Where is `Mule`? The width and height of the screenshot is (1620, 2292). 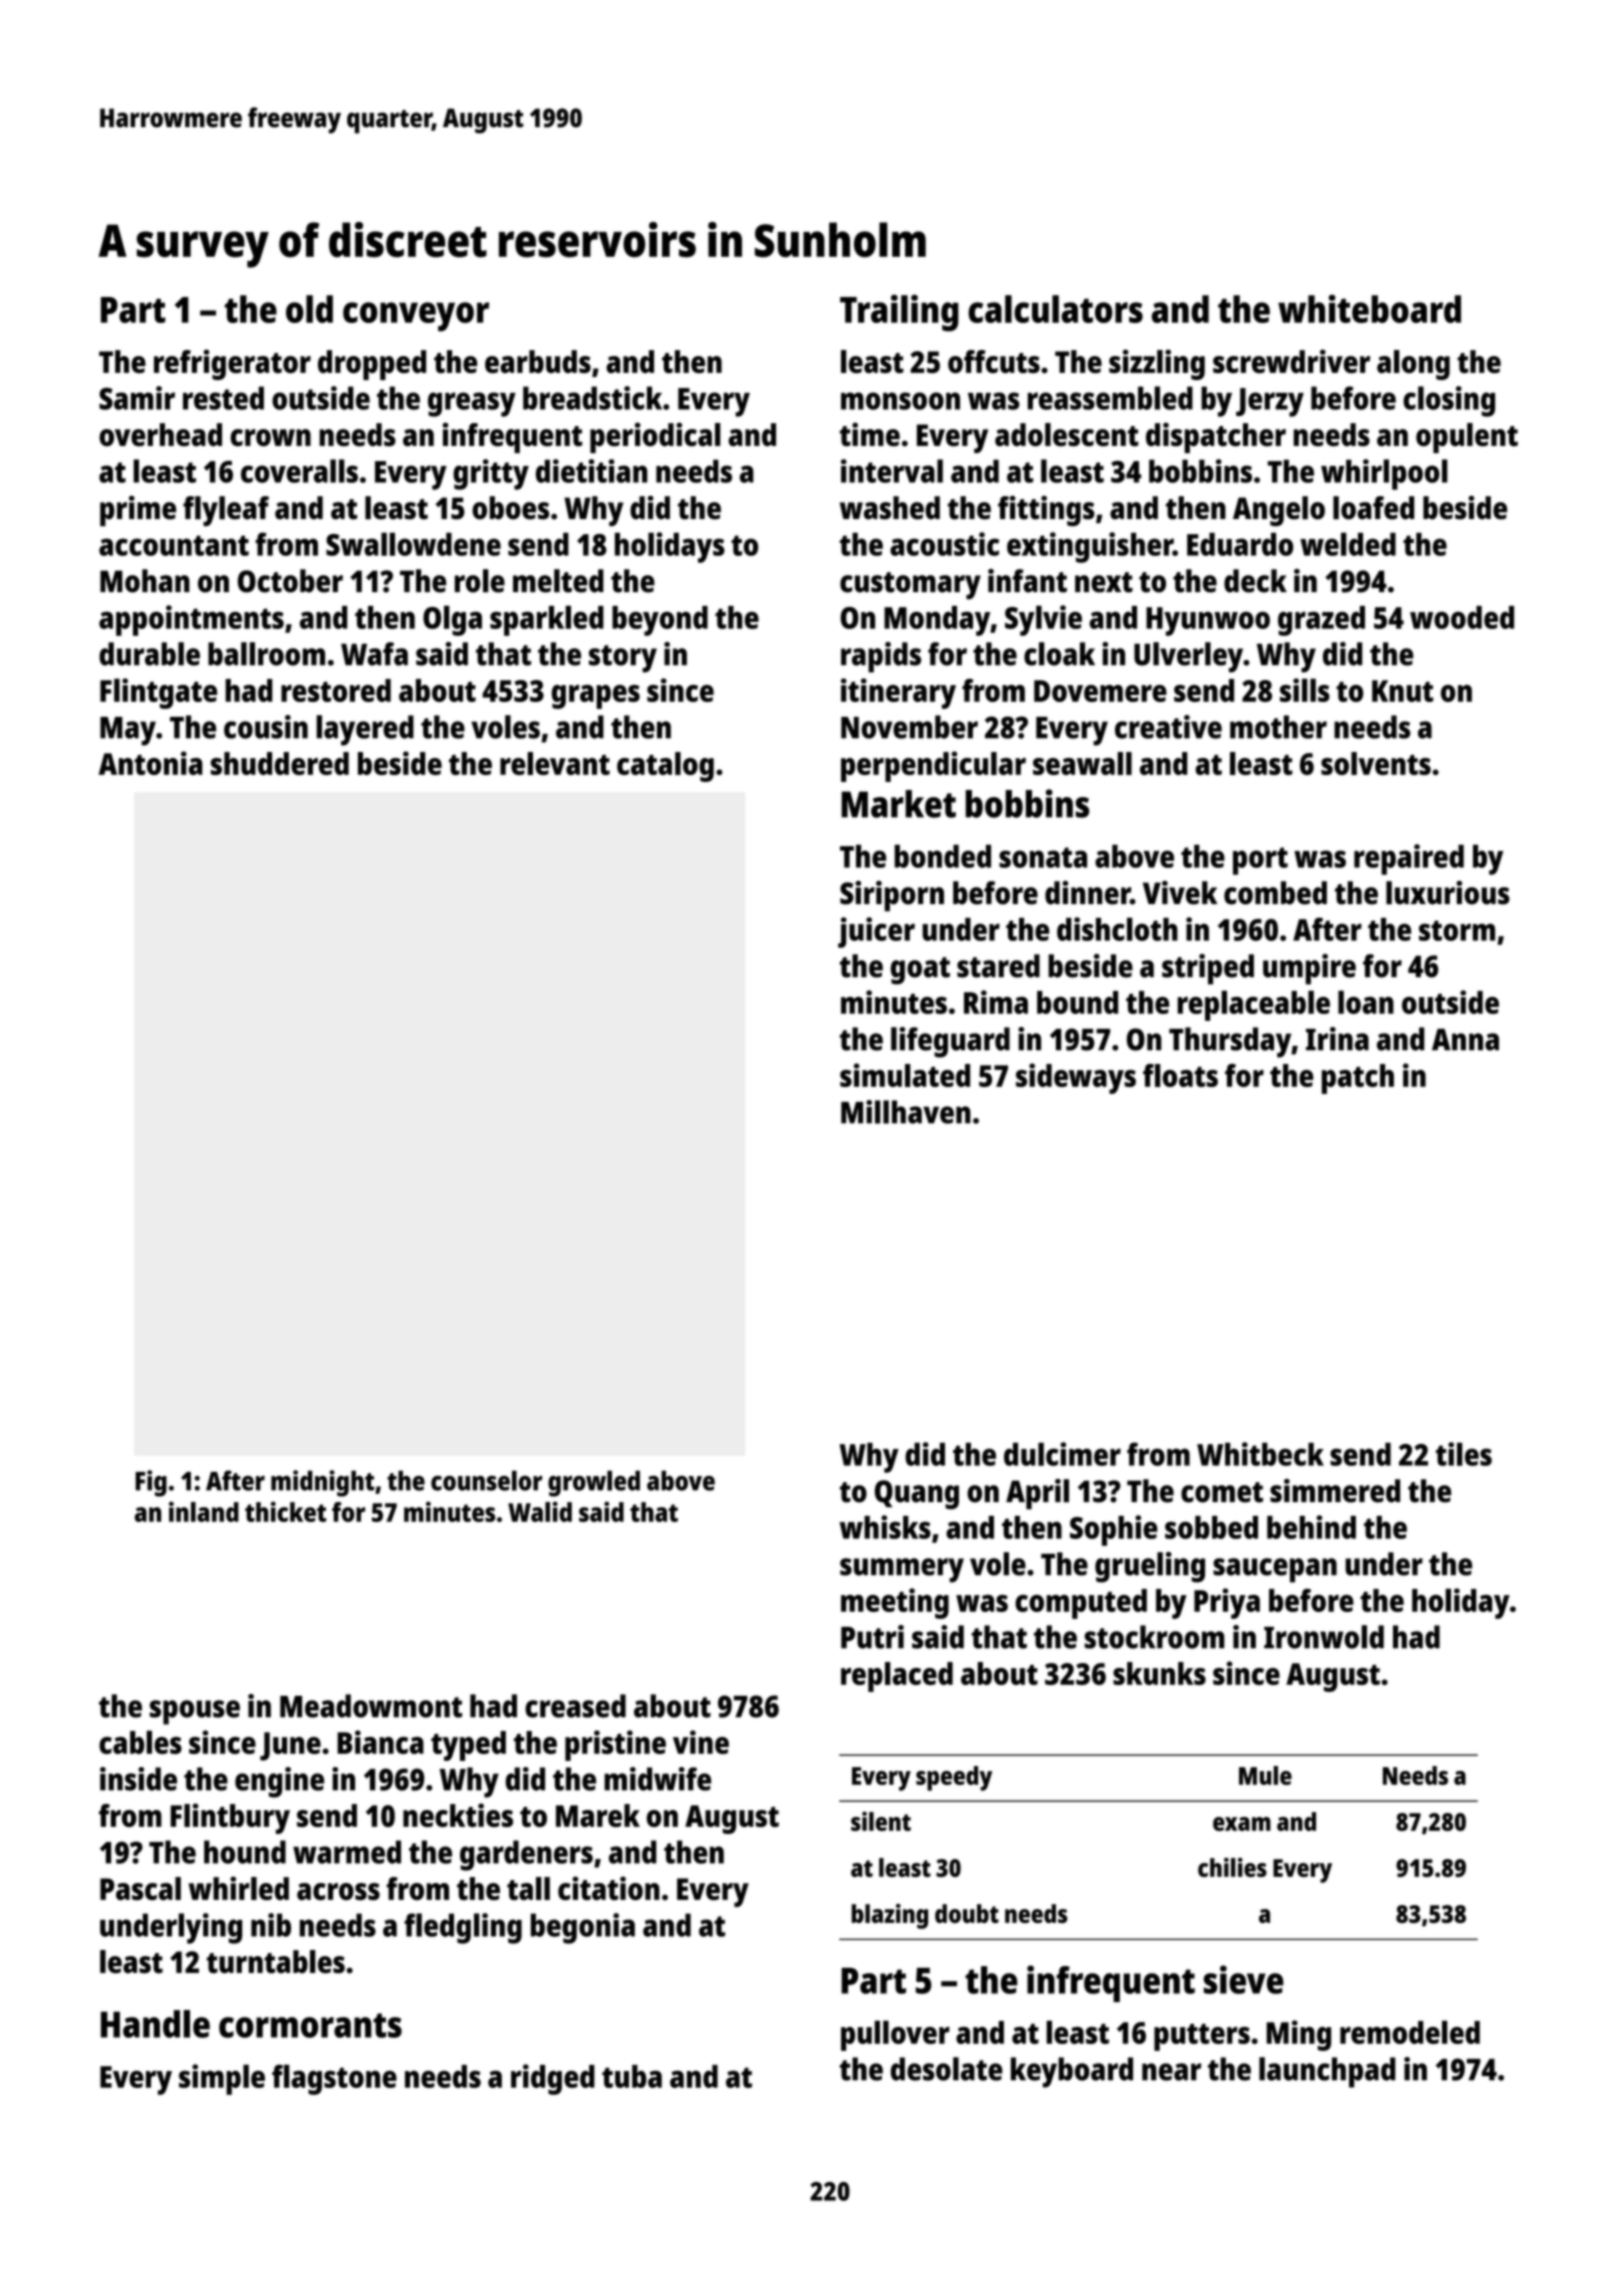
Mule is located at coordinates (1265, 1775).
